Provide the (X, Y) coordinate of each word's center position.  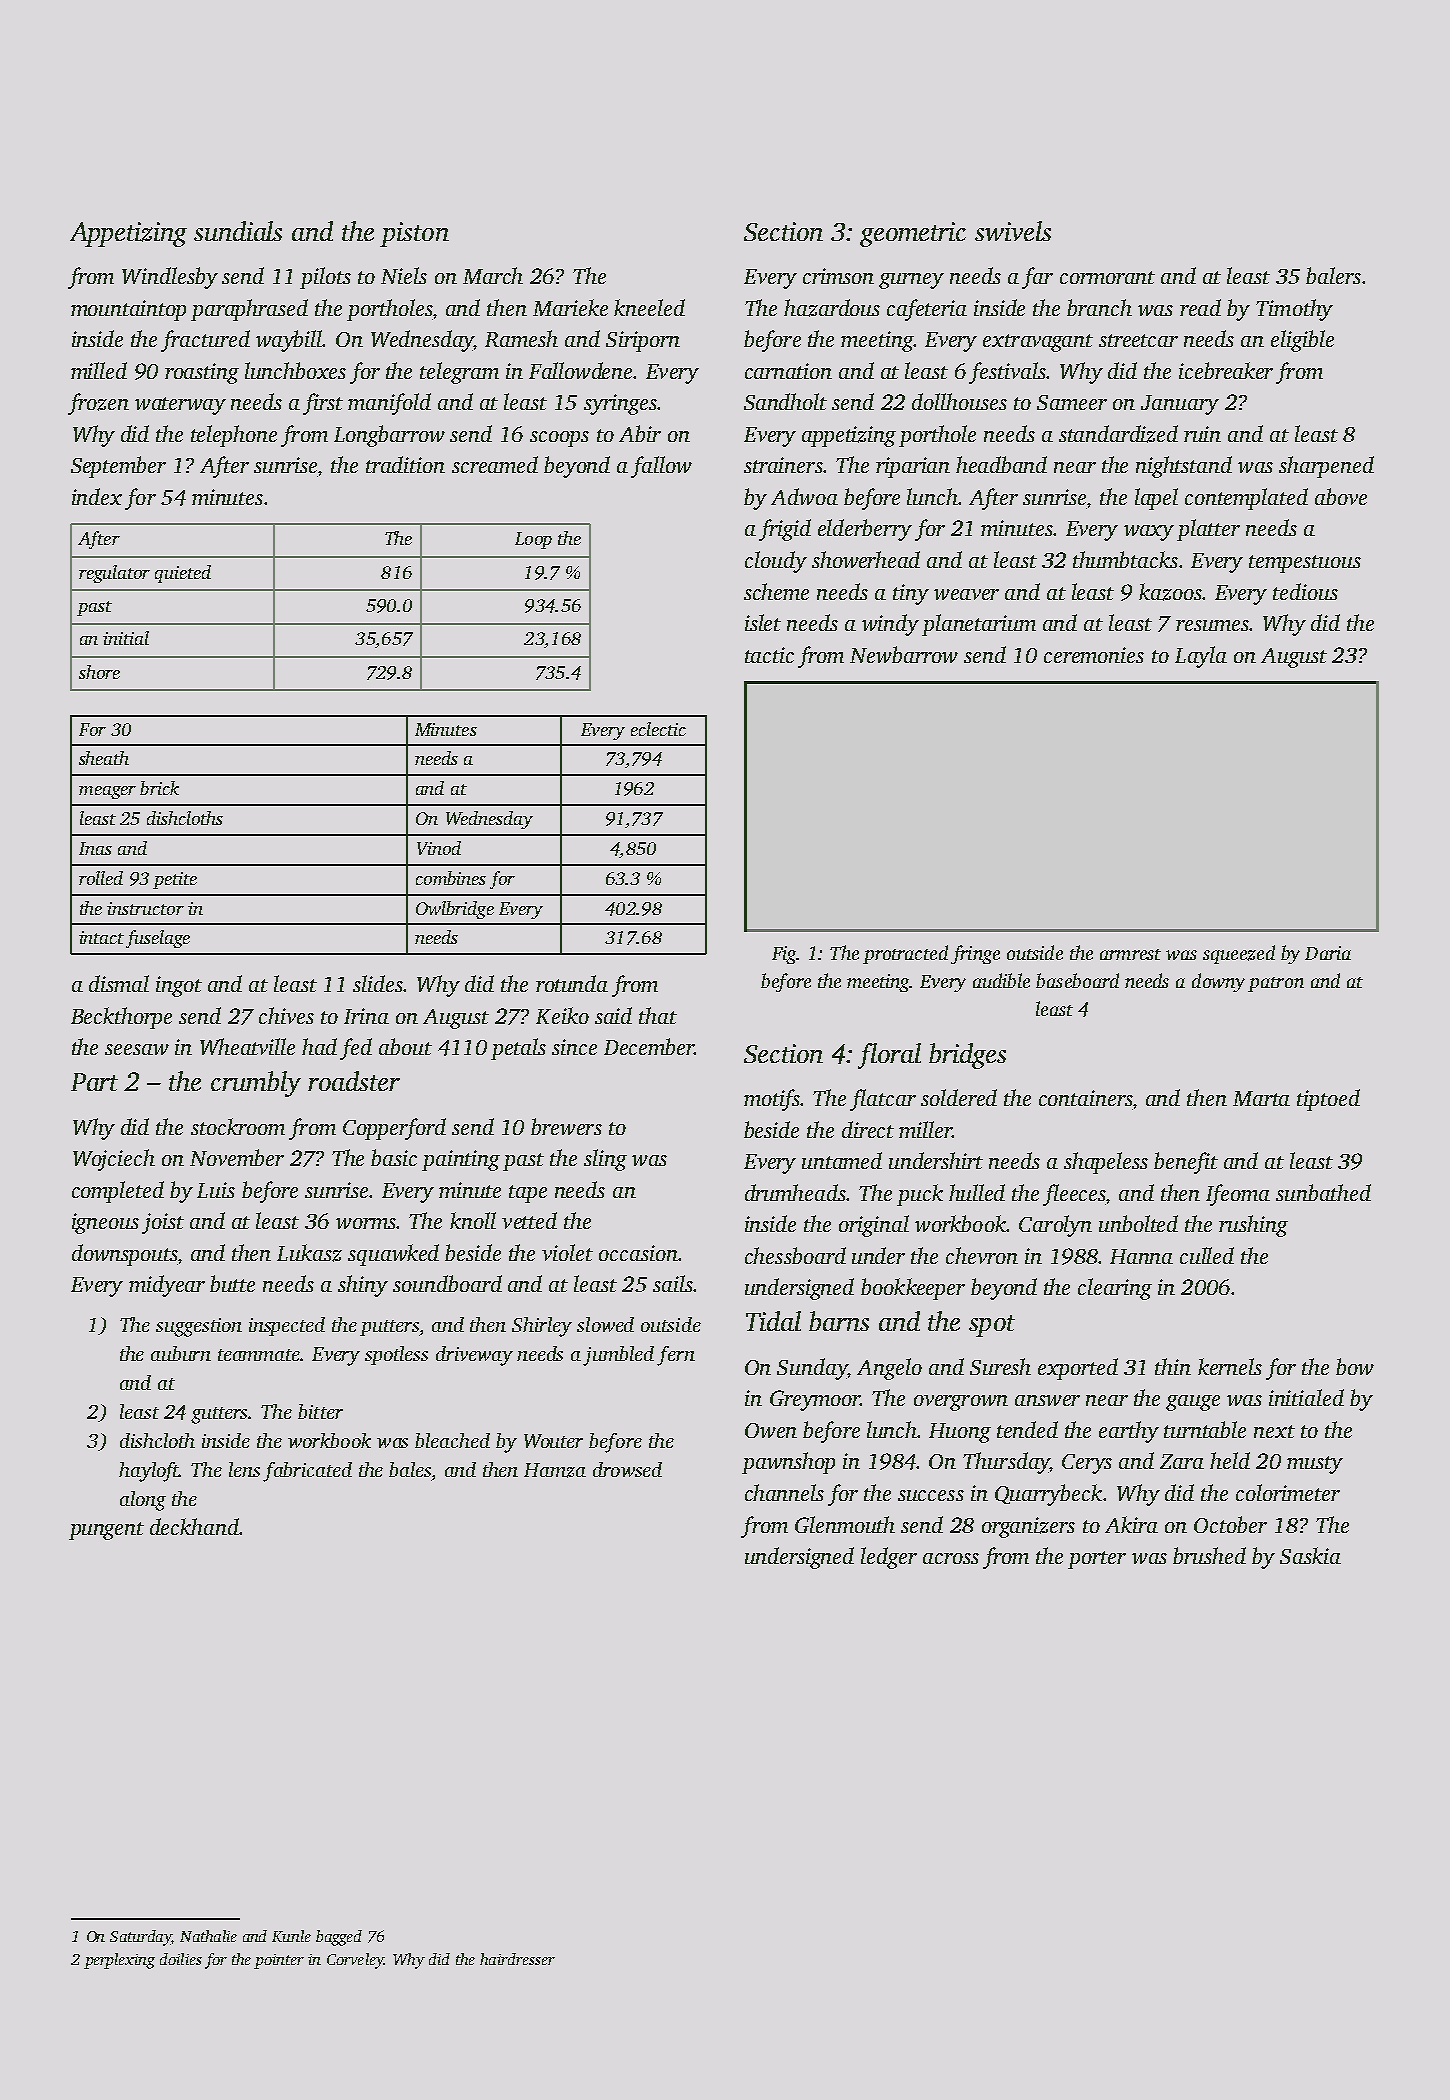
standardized (1118, 434)
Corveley (355, 1961)
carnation (788, 371)
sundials (238, 231)
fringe (975, 954)
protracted (905, 954)
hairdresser (517, 1959)
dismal (119, 983)
